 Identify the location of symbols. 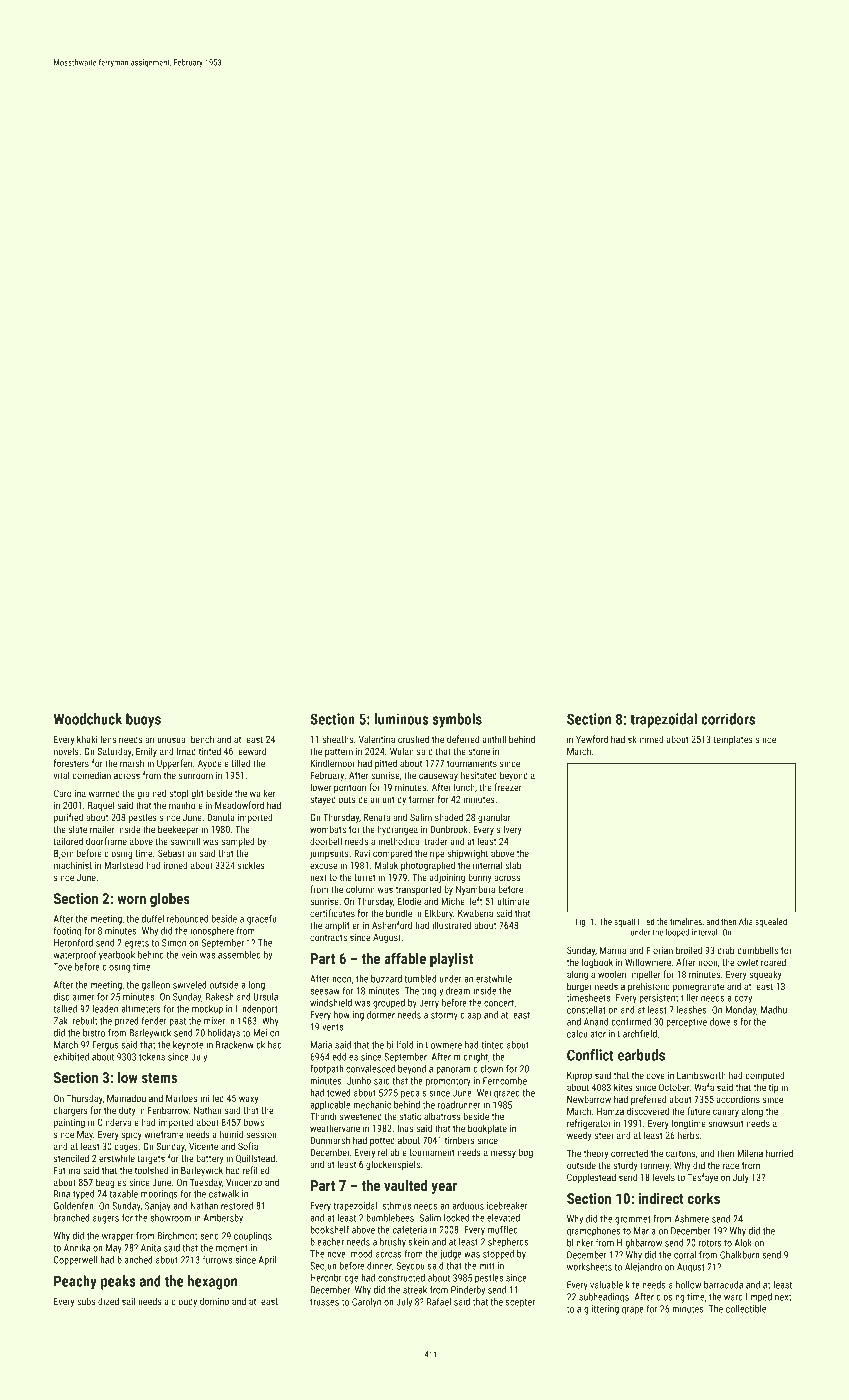
(457, 720).
